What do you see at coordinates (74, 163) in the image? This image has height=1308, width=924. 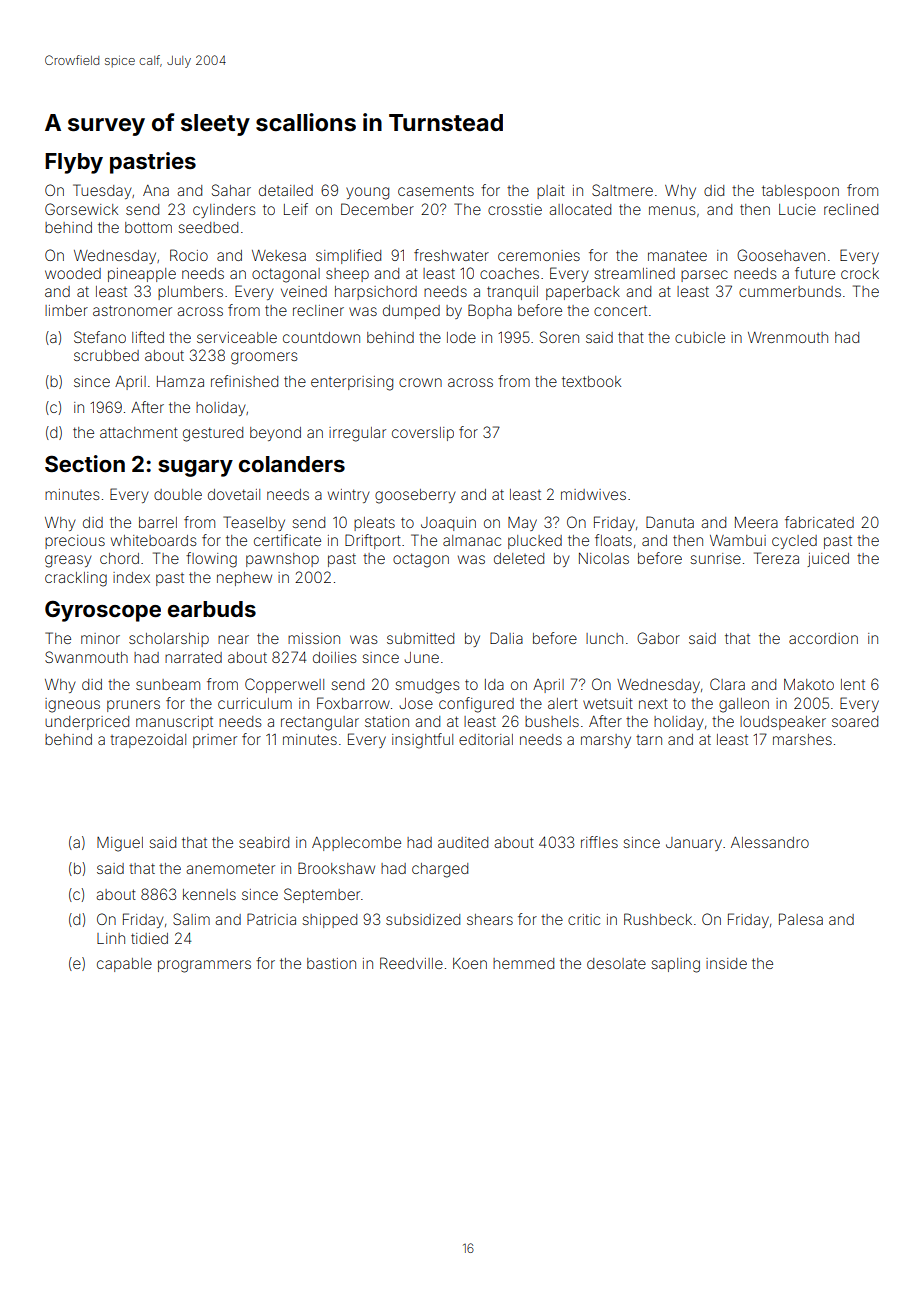 I see `Flyby` at bounding box center [74, 163].
